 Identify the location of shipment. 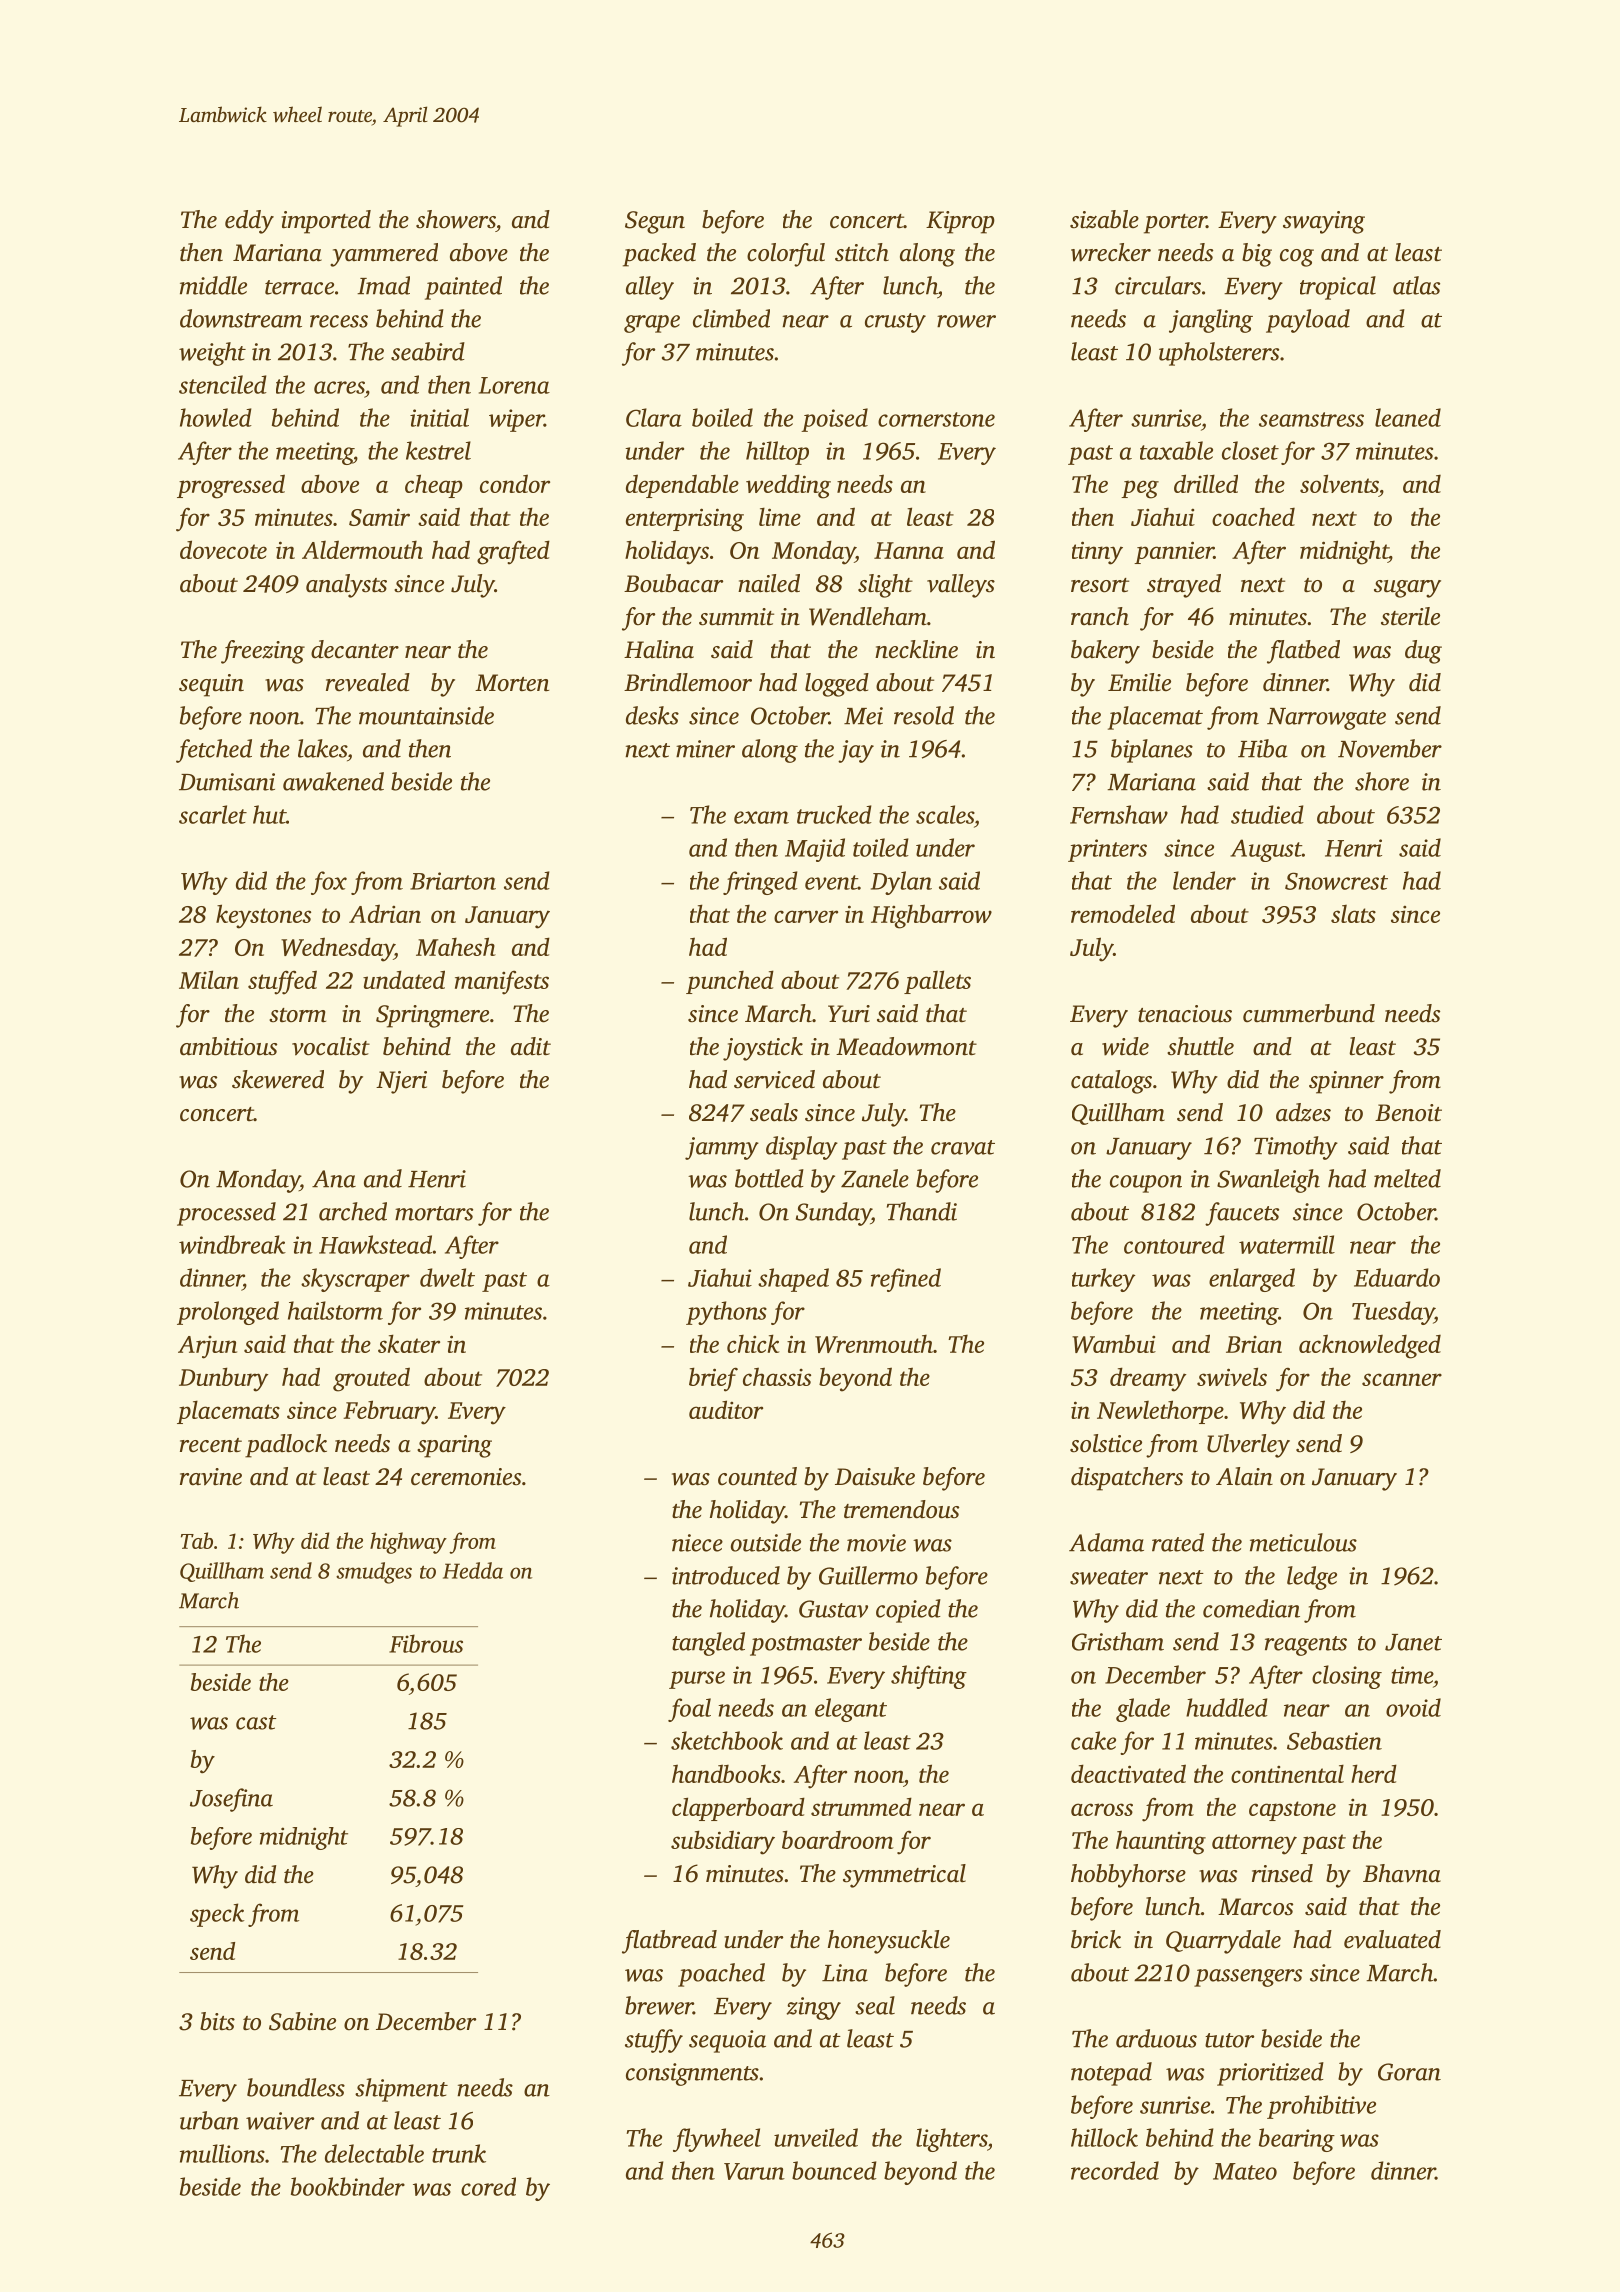
(401, 2090).
